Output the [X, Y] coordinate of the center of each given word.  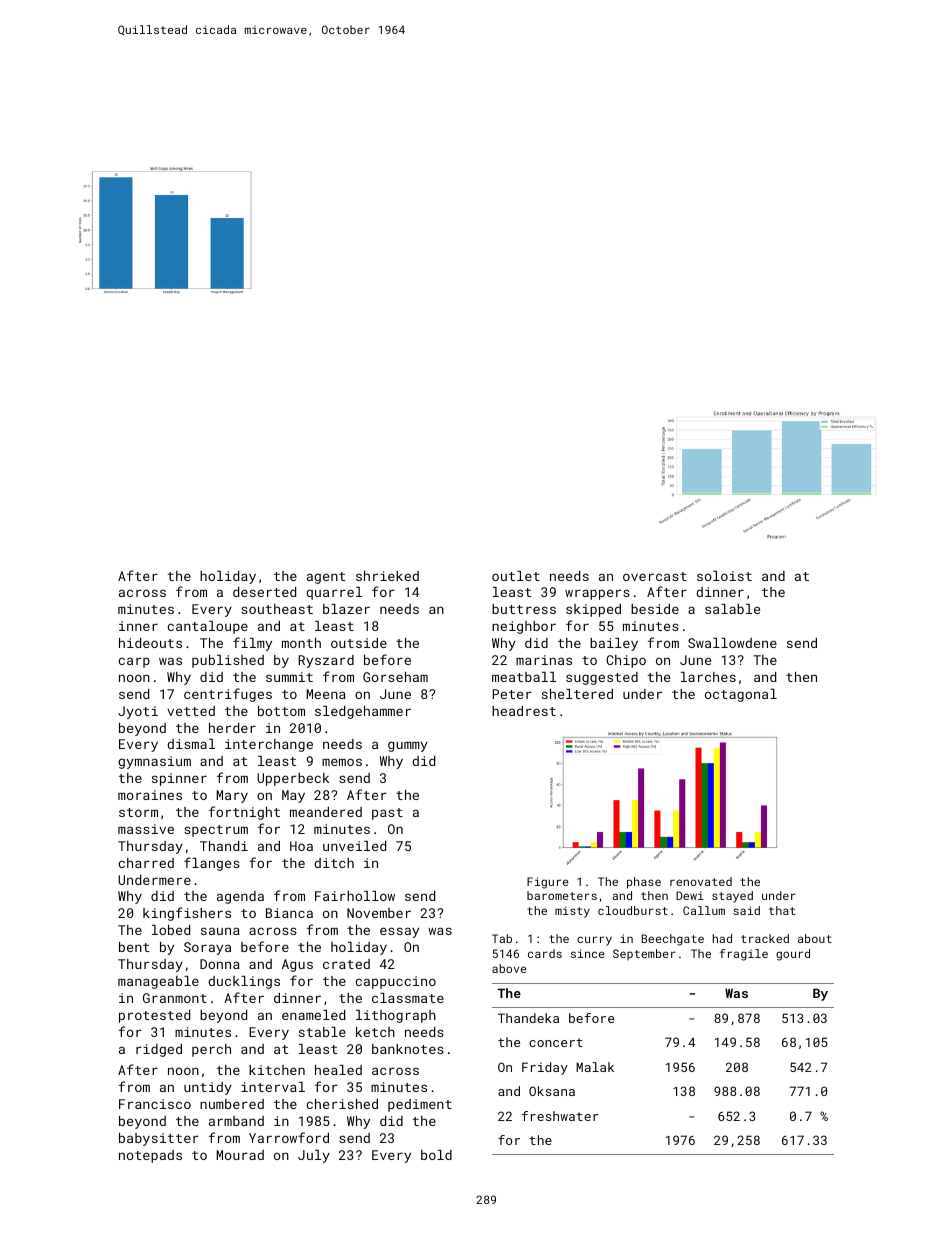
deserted [264, 592]
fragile [744, 955]
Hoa [301, 846]
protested [154, 1016]
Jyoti [138, 712]
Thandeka [528, 1018]
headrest [524, 711]
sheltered [577, 694]
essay [399, 932]
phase [644, 883]
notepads [150, 1156]
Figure [548, 883]
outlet [516, 576]
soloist [724, 576]
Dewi [690, 895]
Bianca [289, 913]
